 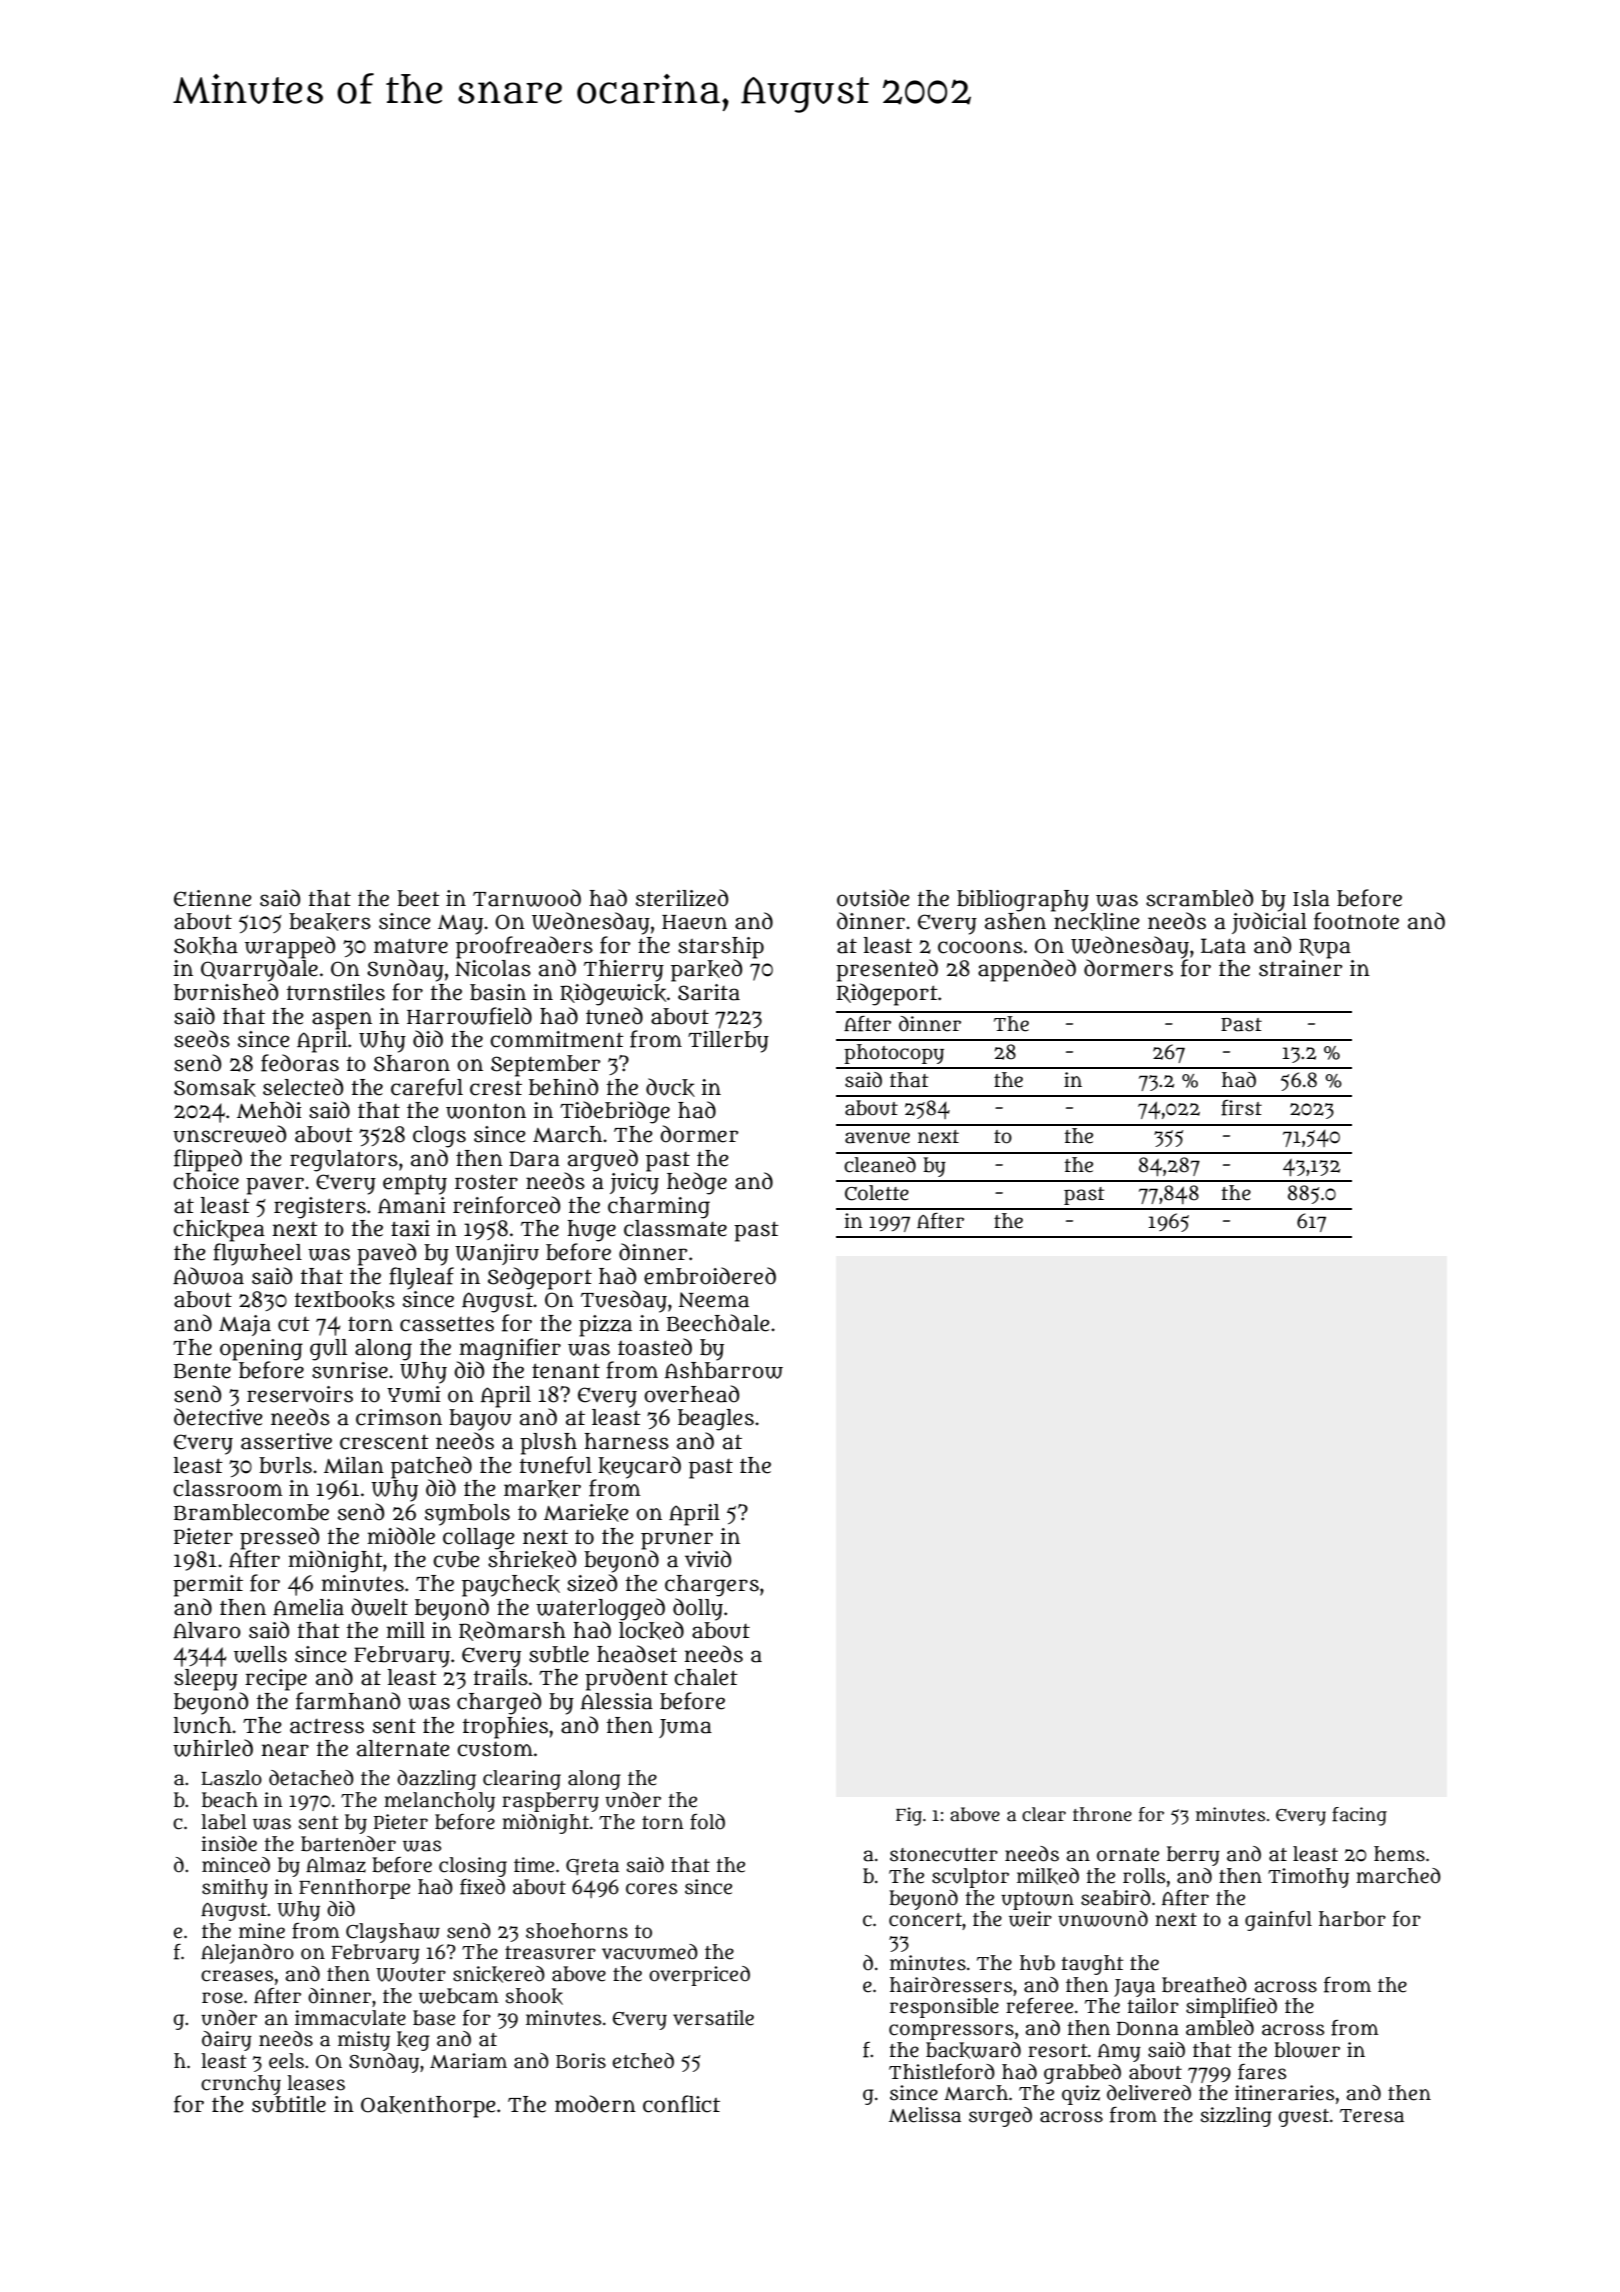 What do you see at coordinates (447, 1324) in the screenshot?
I see `cassettes` at bounding box center [447, 1324].
